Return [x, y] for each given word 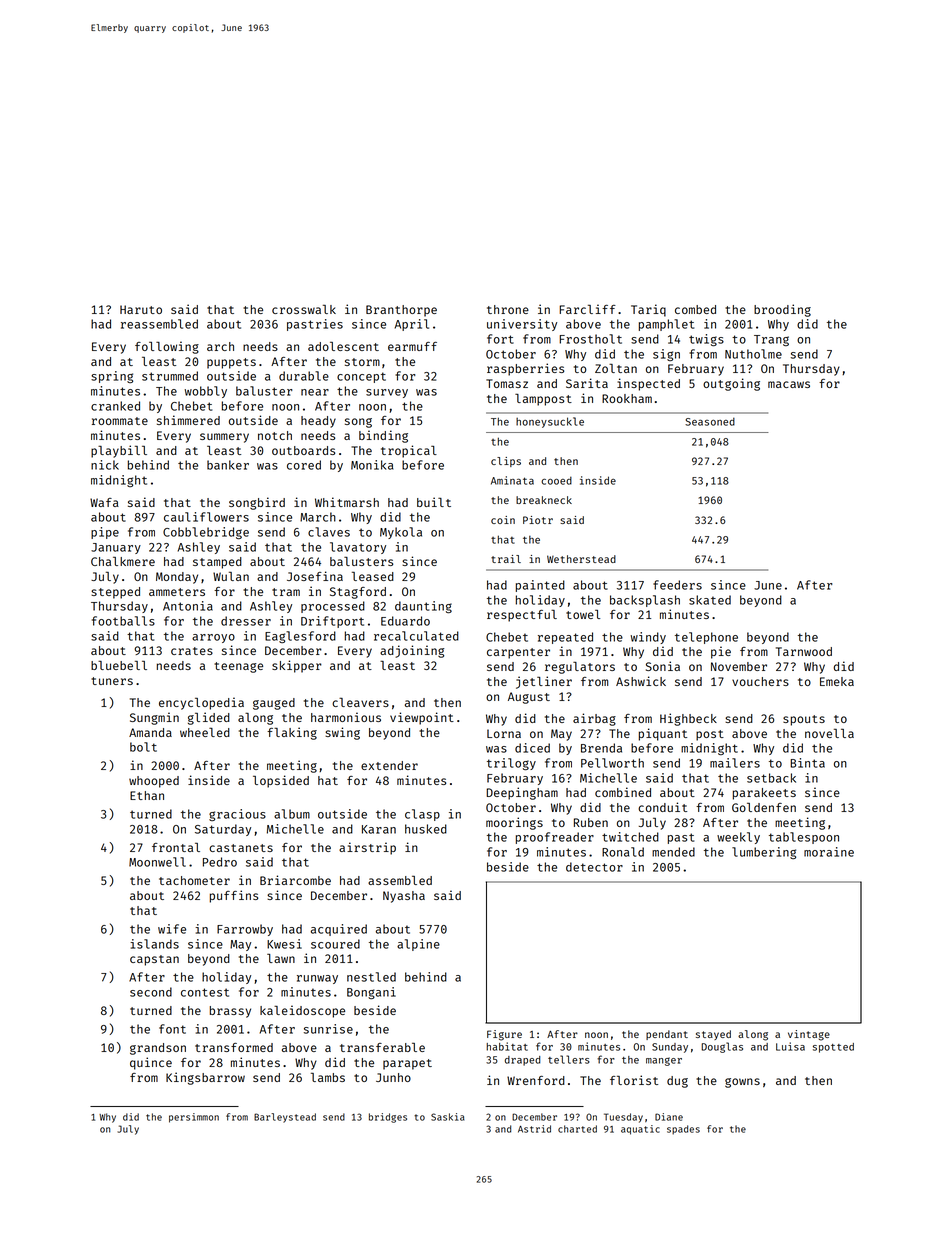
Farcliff [587, 309]
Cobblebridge [206, 533]
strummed [170, 376]
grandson [158, 1049]
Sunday [670, 1048]
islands [154, 944]
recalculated [416, 636]
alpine [418, 945]
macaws [789, 384]
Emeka [837, 681]
